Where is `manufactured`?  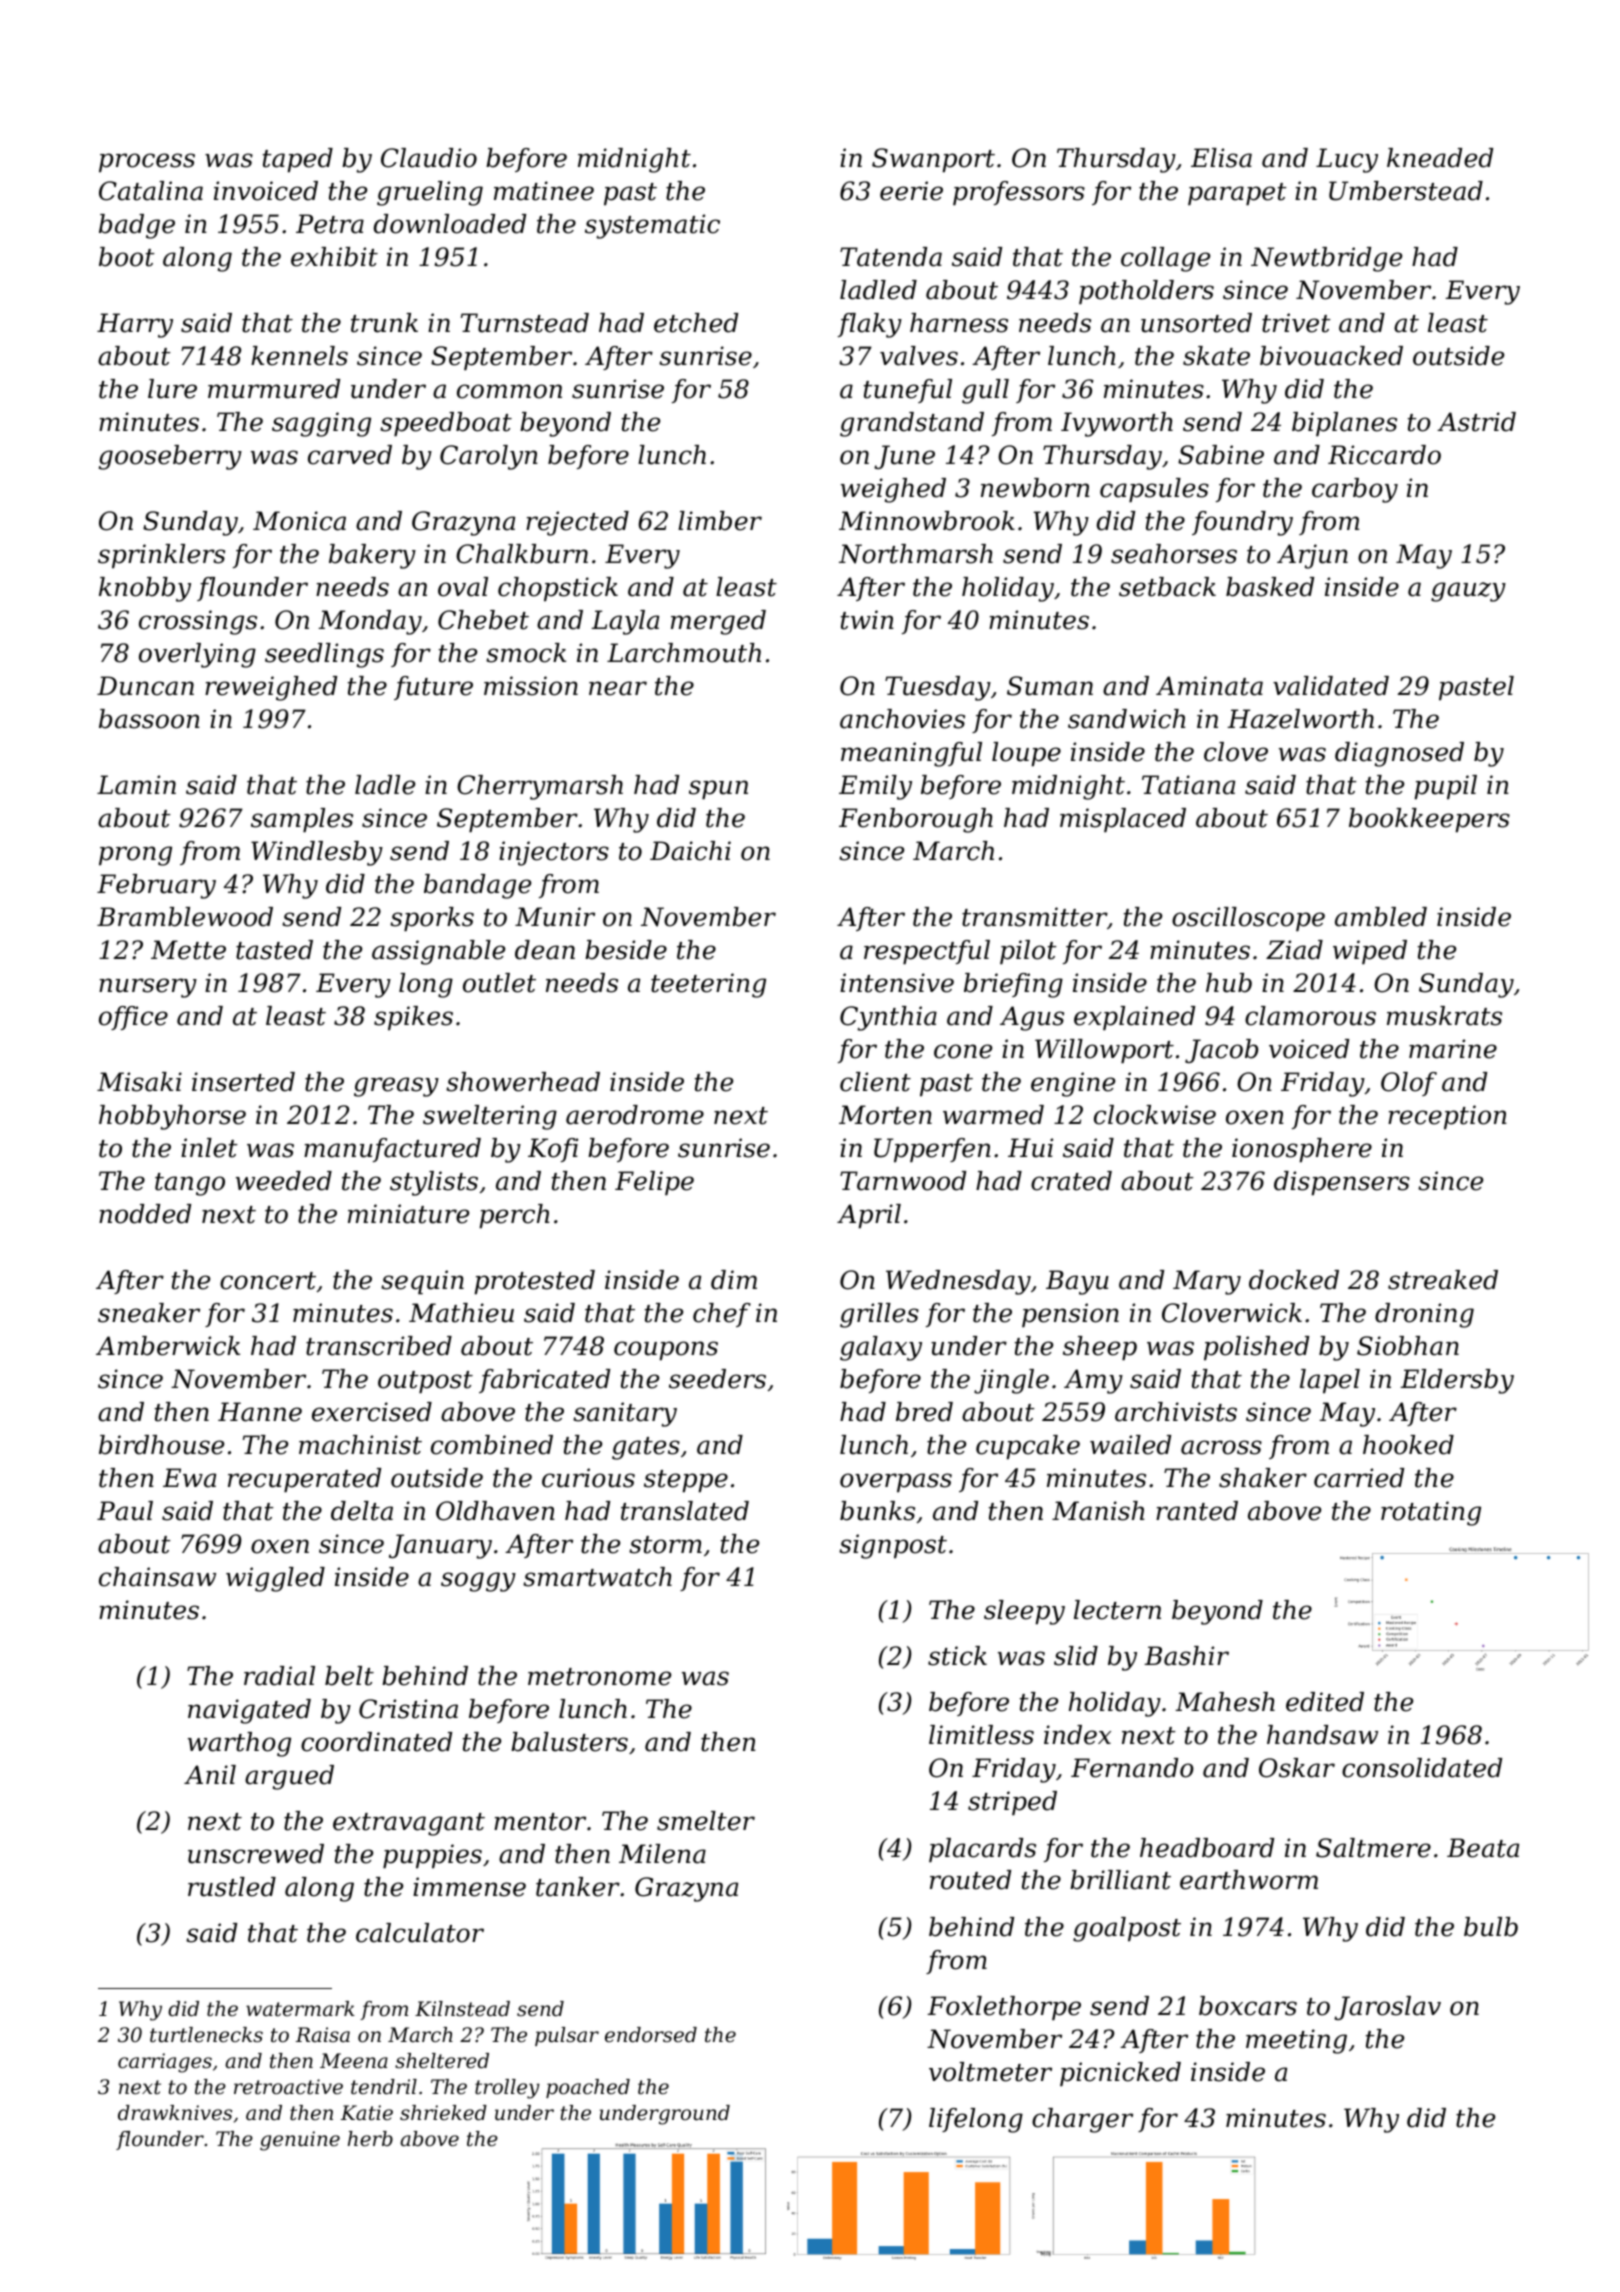
manufactured is located at coordinates (392, 1150).
